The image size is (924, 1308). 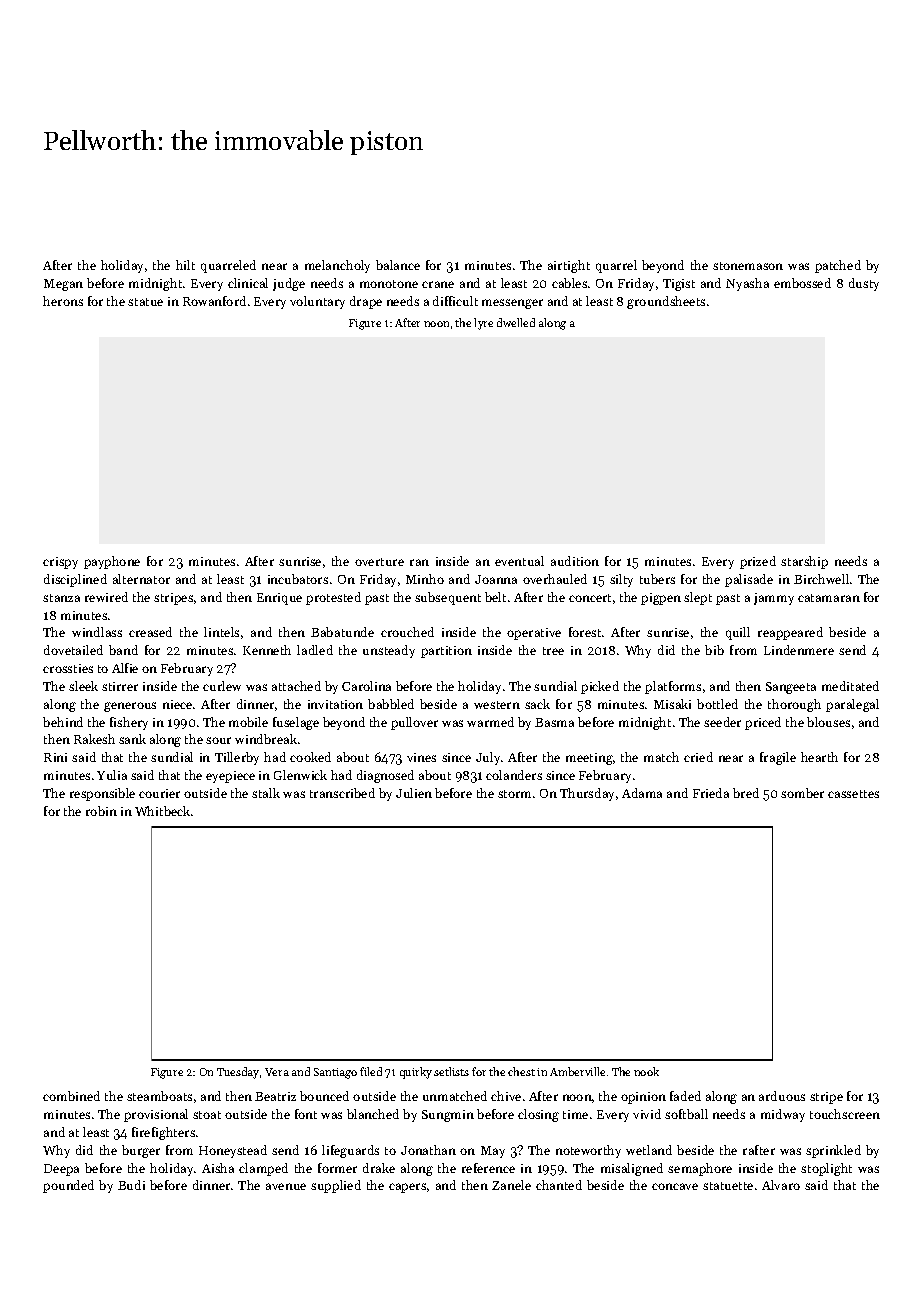 I want to click on sack, so click(x=537, y=704).
